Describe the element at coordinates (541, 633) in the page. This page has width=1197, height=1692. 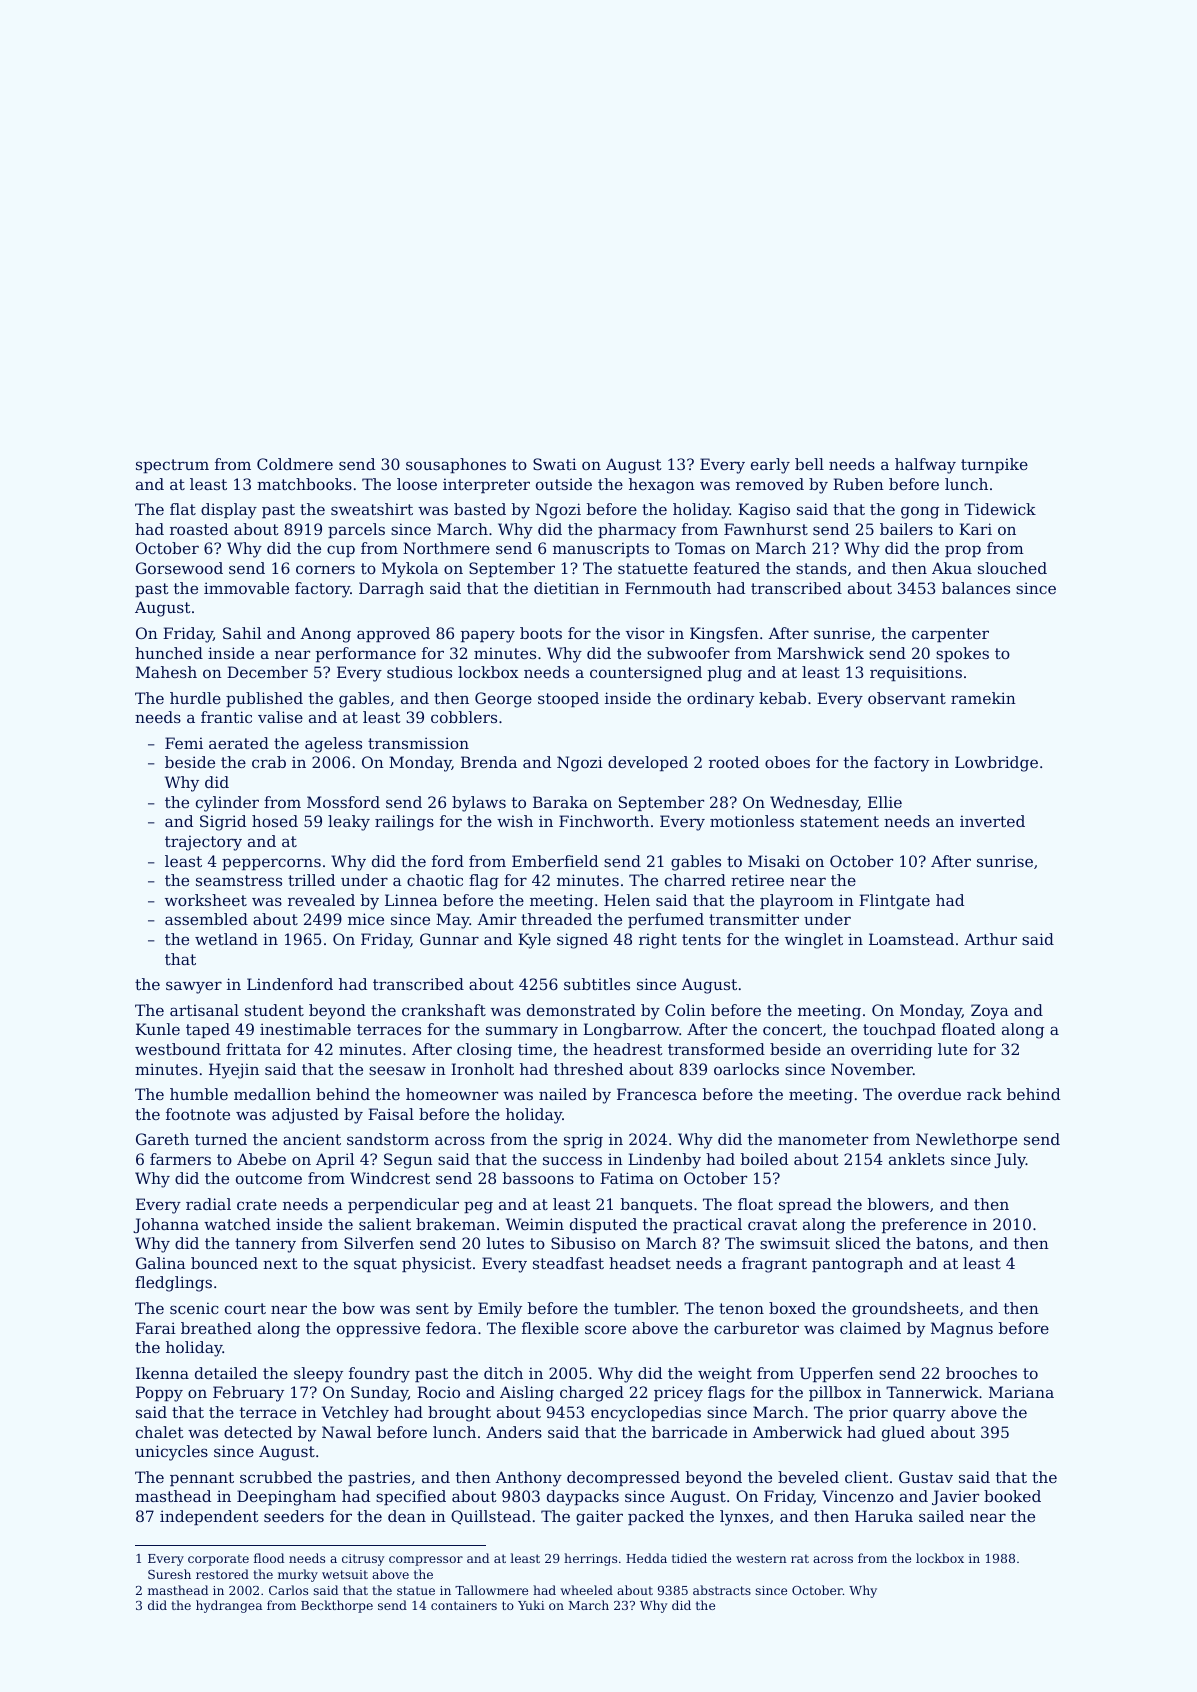
I see `boots` at that location.
